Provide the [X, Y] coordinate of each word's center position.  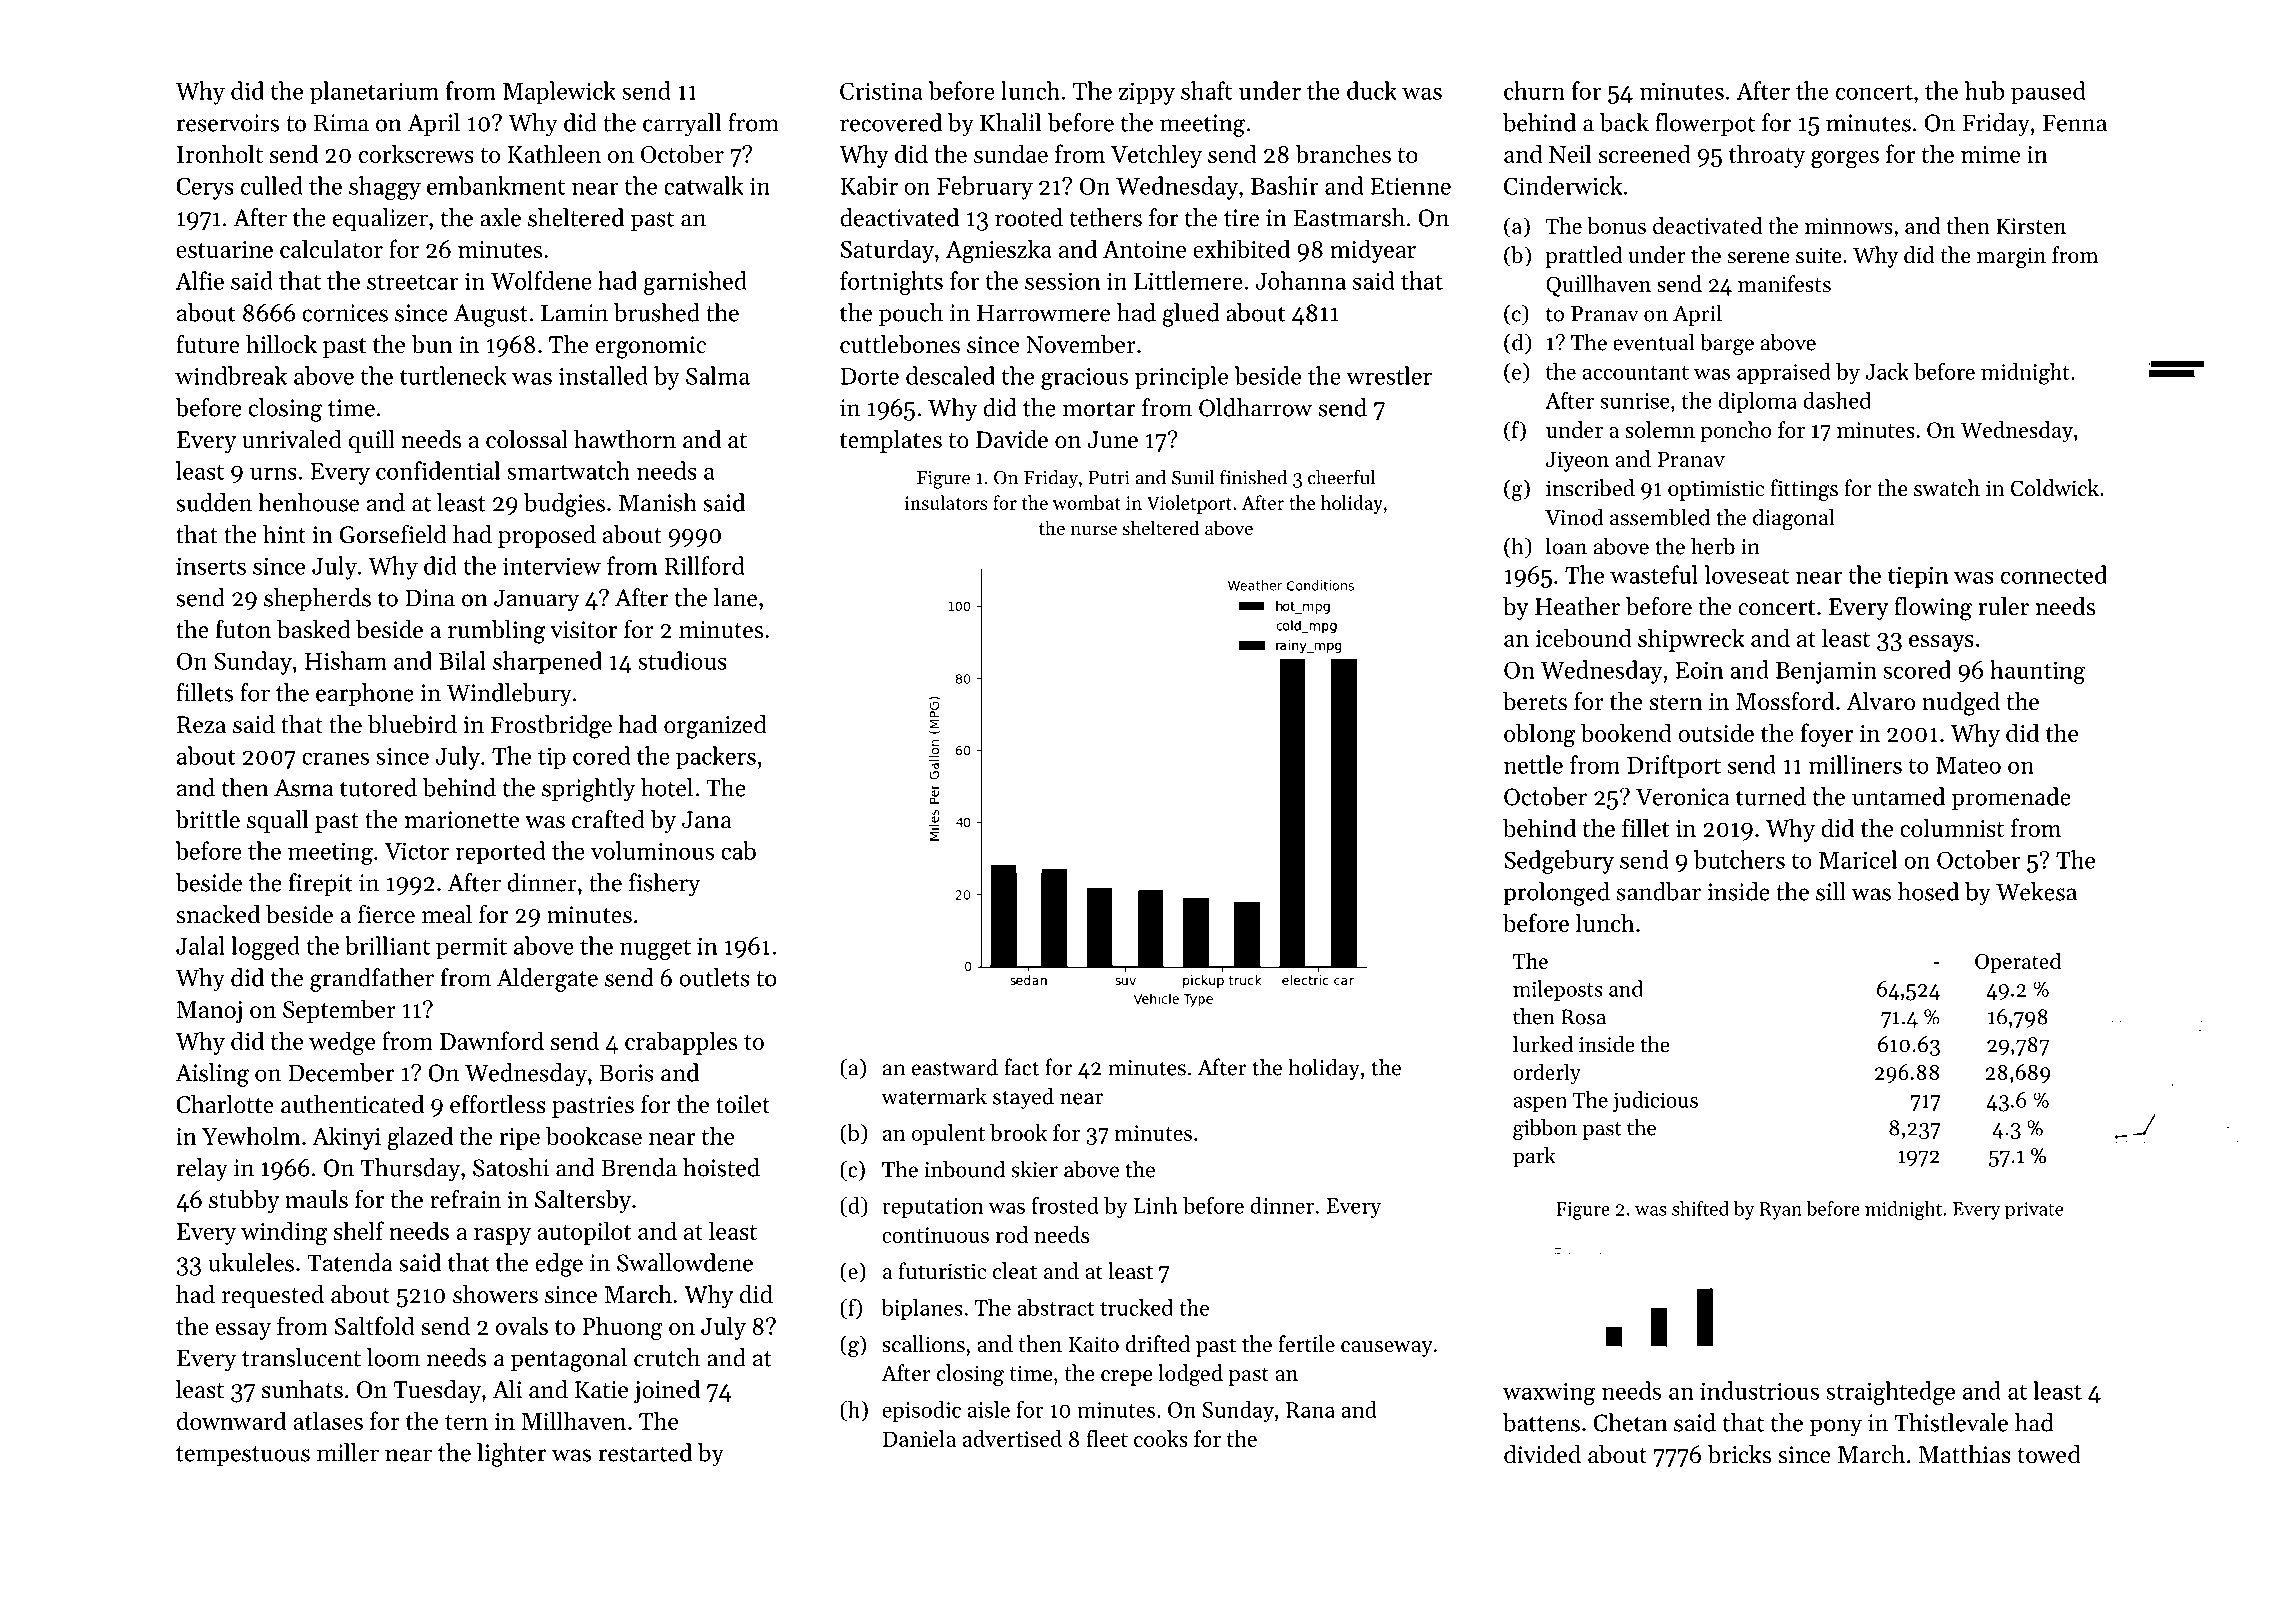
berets [1535, 701]
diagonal [1794, 519]
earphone [365, 694]
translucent [301, 1357]
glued [1191, 315]
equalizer [380, 220]
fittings [1804, 490]
